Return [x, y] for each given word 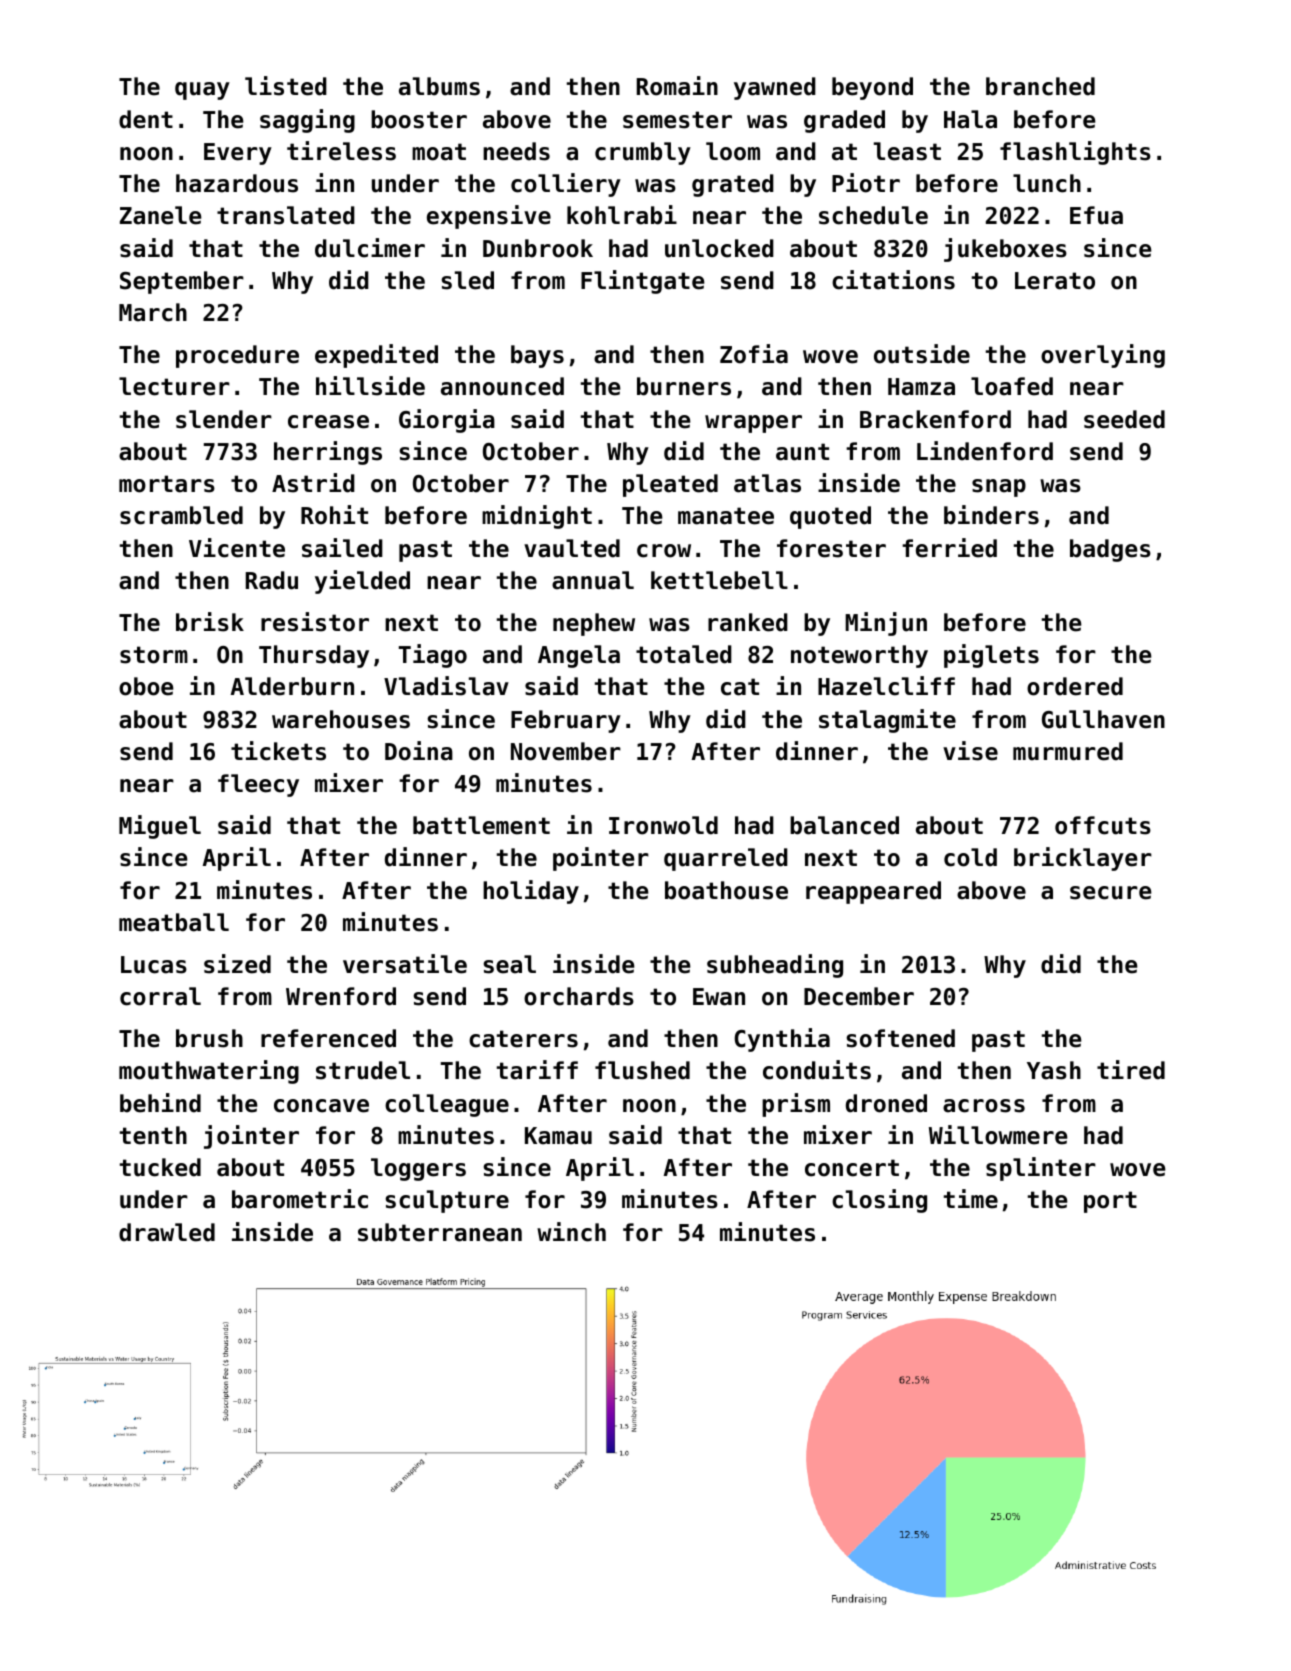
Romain [677, 86]
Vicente [237, 548]
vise [970, 751]
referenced [328, 1038]
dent [146, 119]
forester [831, 548]
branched [1040, 86]
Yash [1054, 1070]
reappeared [873, 892]
